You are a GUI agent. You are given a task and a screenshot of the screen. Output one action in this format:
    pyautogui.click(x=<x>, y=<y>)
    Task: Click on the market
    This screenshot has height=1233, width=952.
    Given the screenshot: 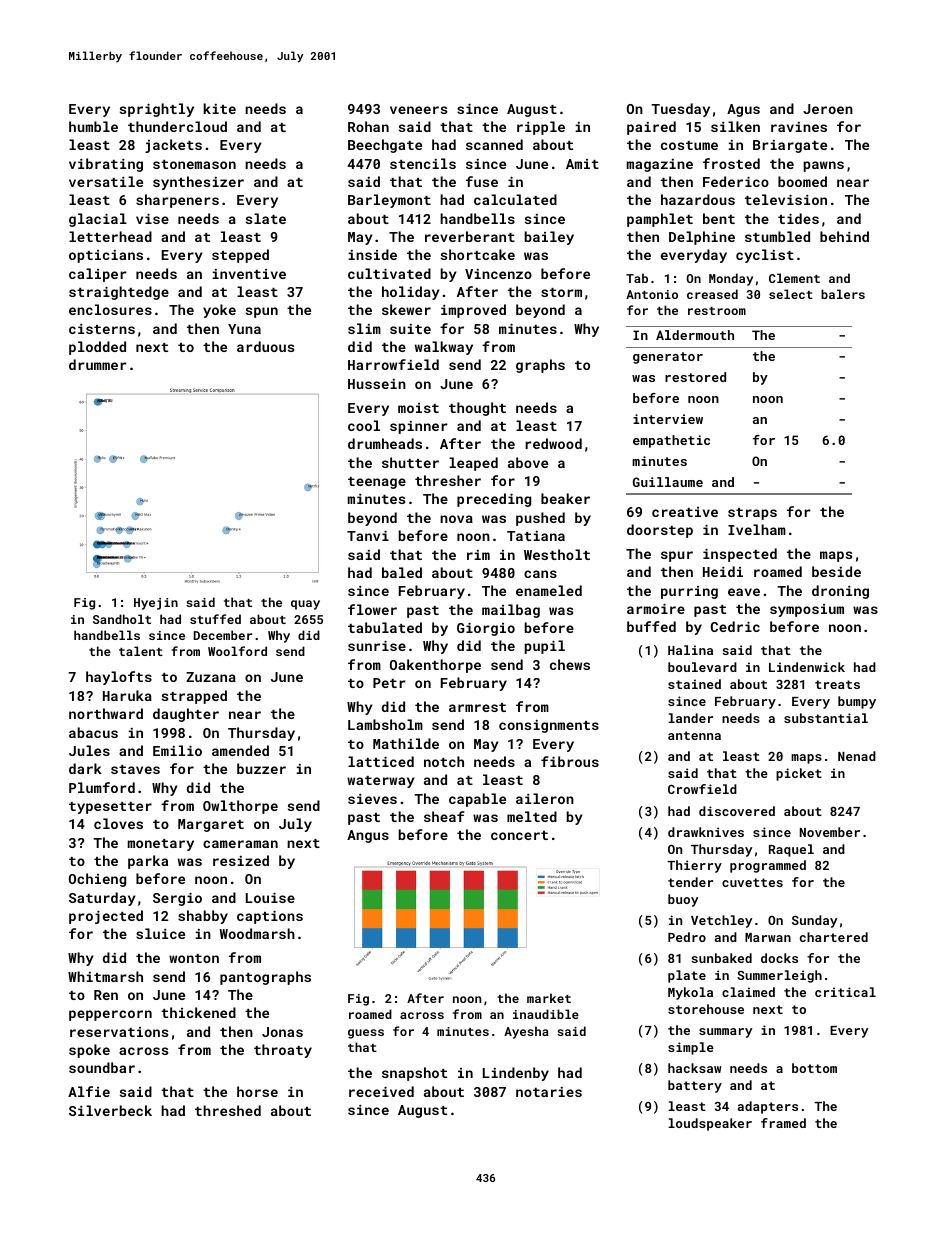 What is the action you would take?
    pyautogui.click(x=549, y=998)
